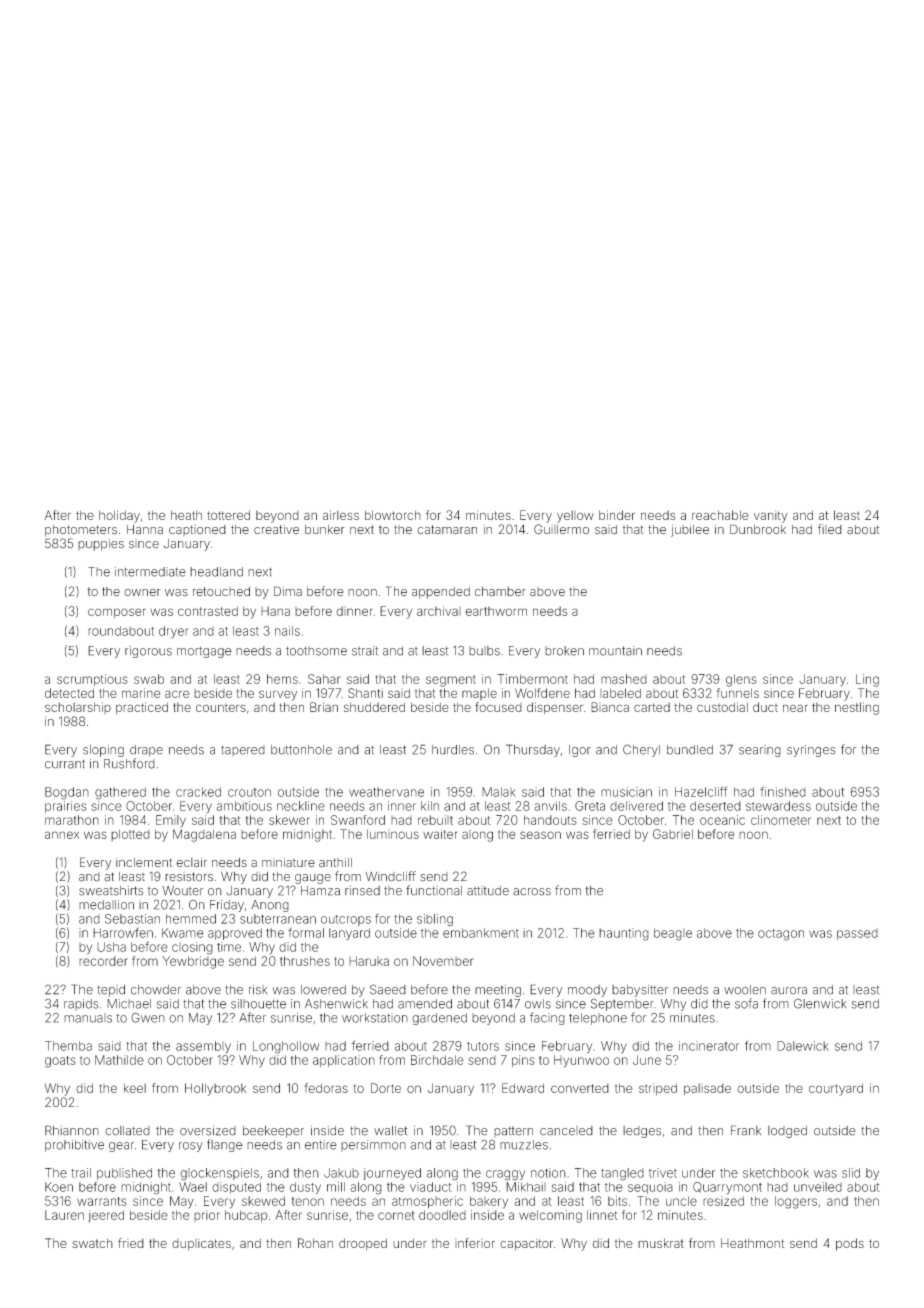 The height and width of the page is (1308, 924). Describe the element at coordinates (393, 515) in the page. I see `blowtorch` at that location.
